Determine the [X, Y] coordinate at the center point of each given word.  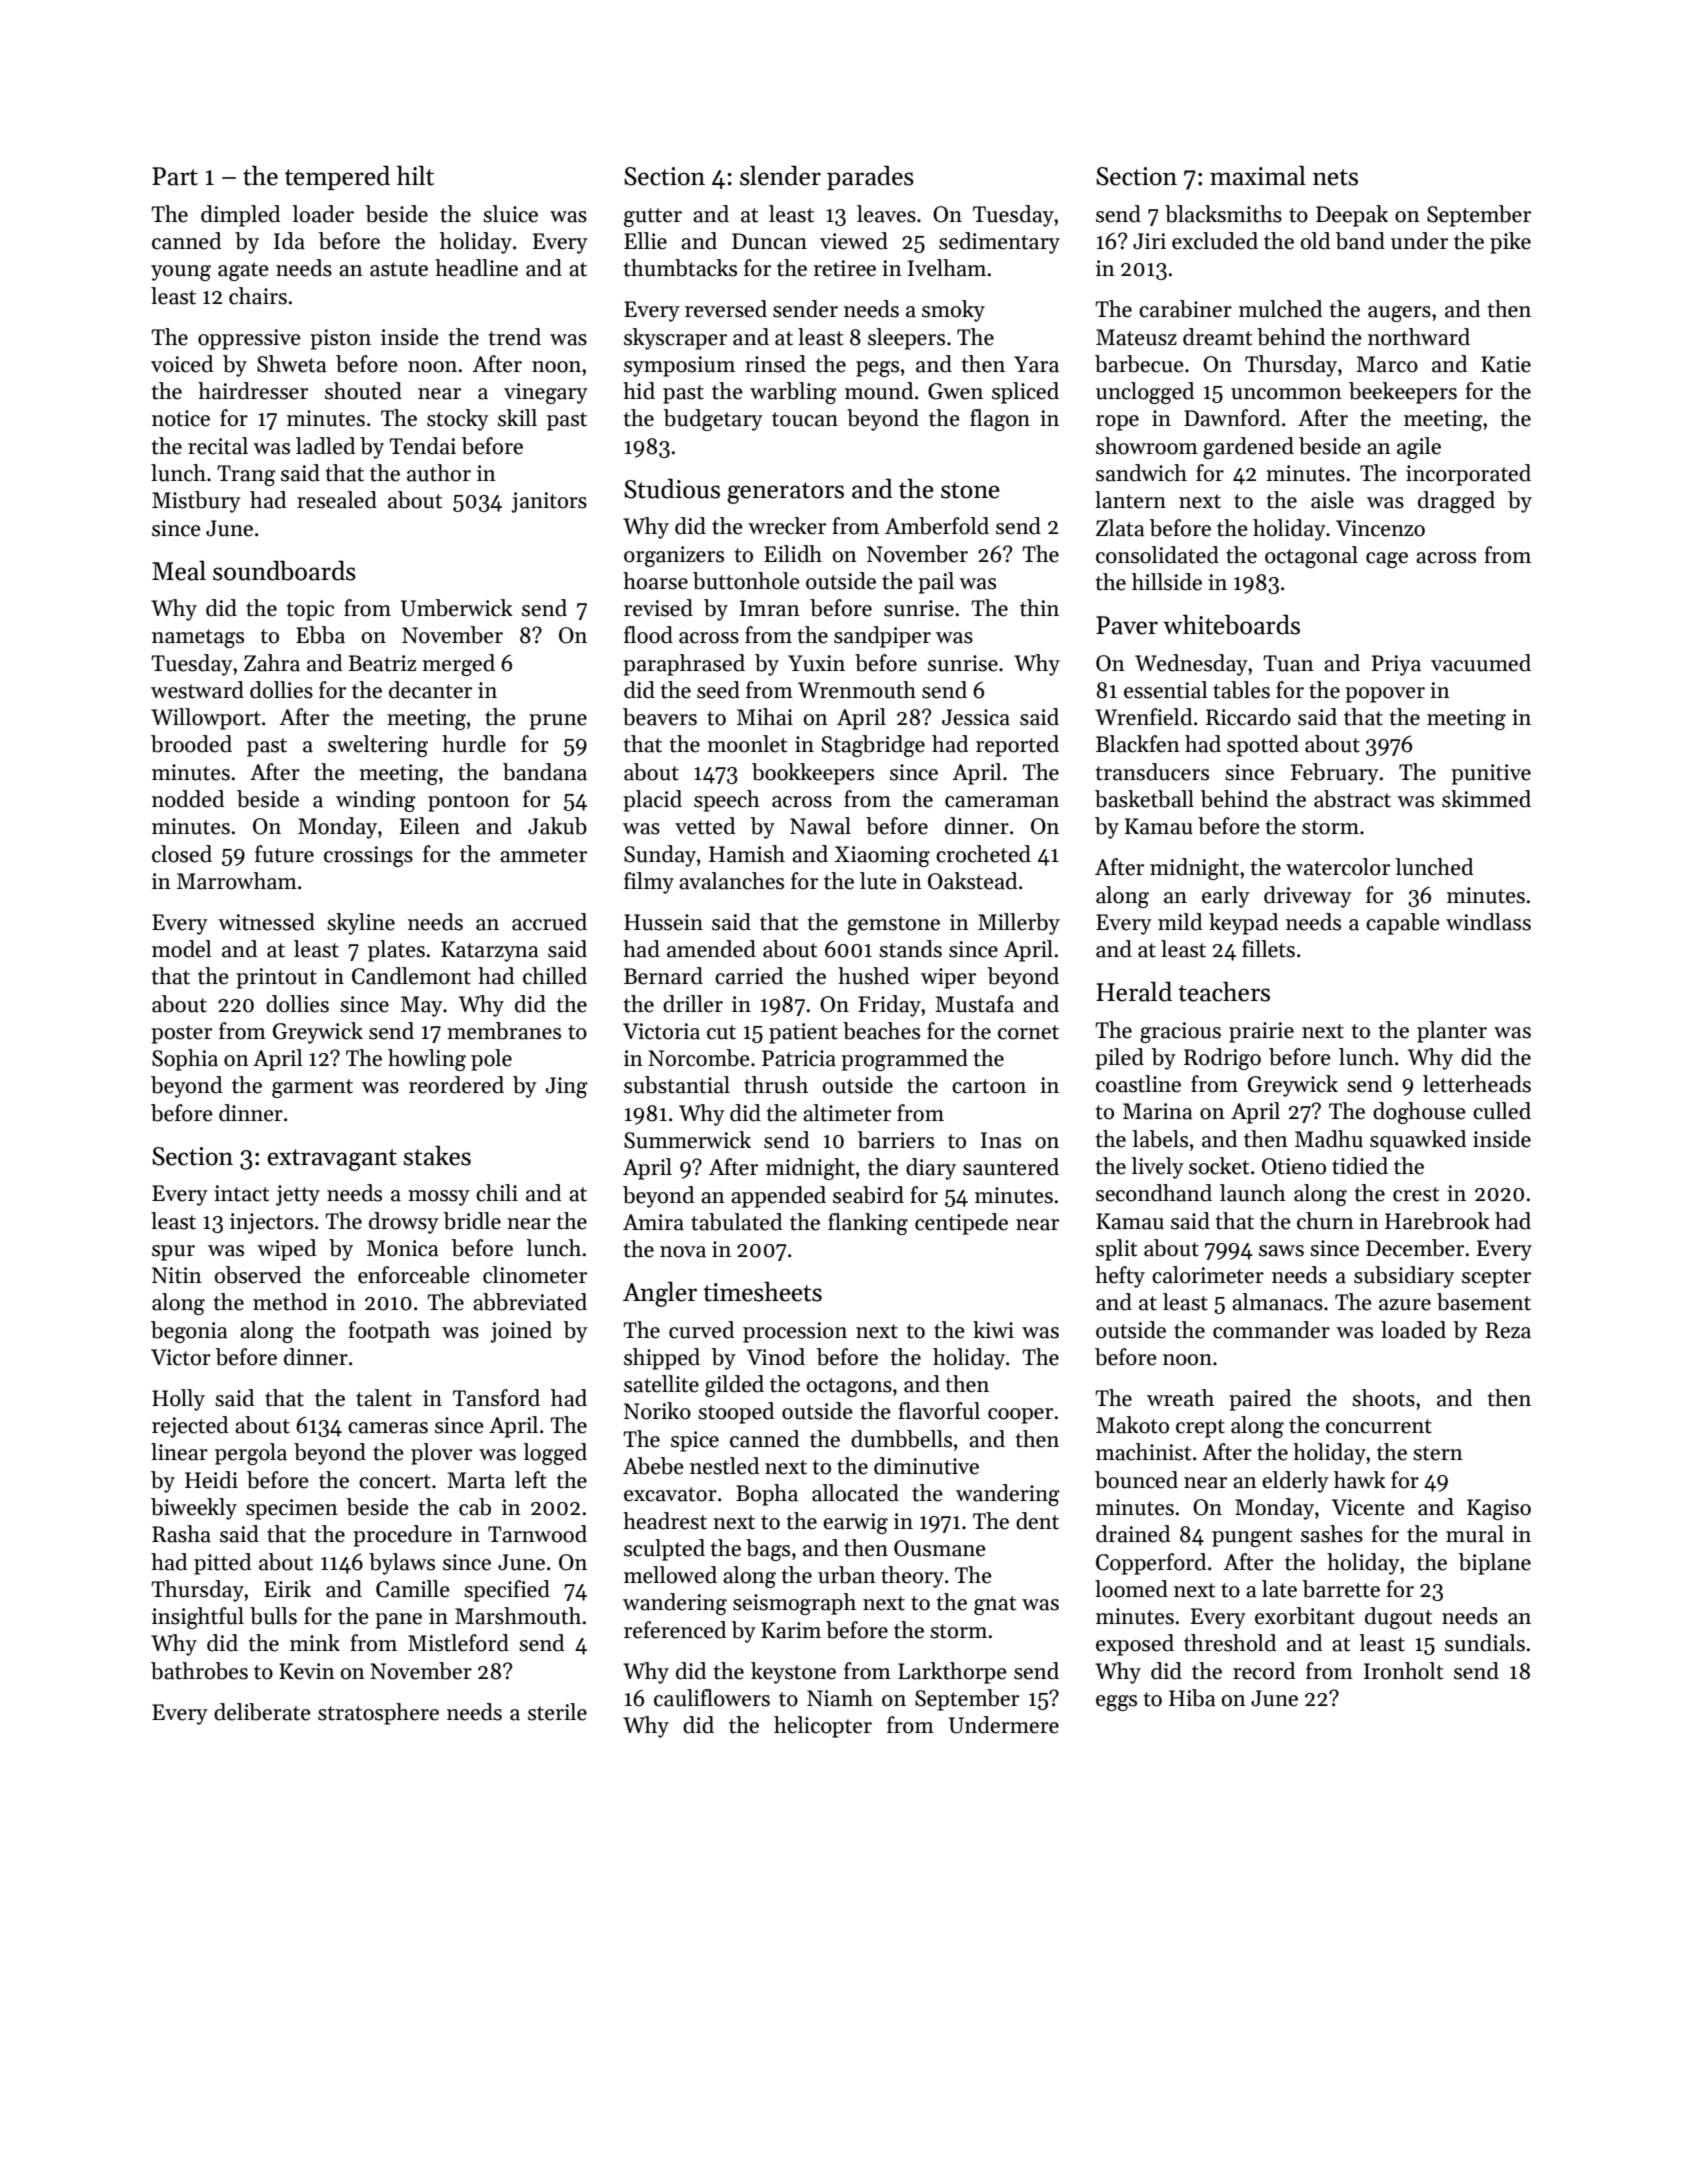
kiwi [993, 1329]
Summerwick [687, 1140]
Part [175, 176]
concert [395, 1481]
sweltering [378, 746]
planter [1452, 1032]
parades [870, 178]
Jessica [976, 717]
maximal [1258, 176]
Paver [1127, 625]
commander [1271, 1330]
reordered [456, 1085]
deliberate [262, 1712]
